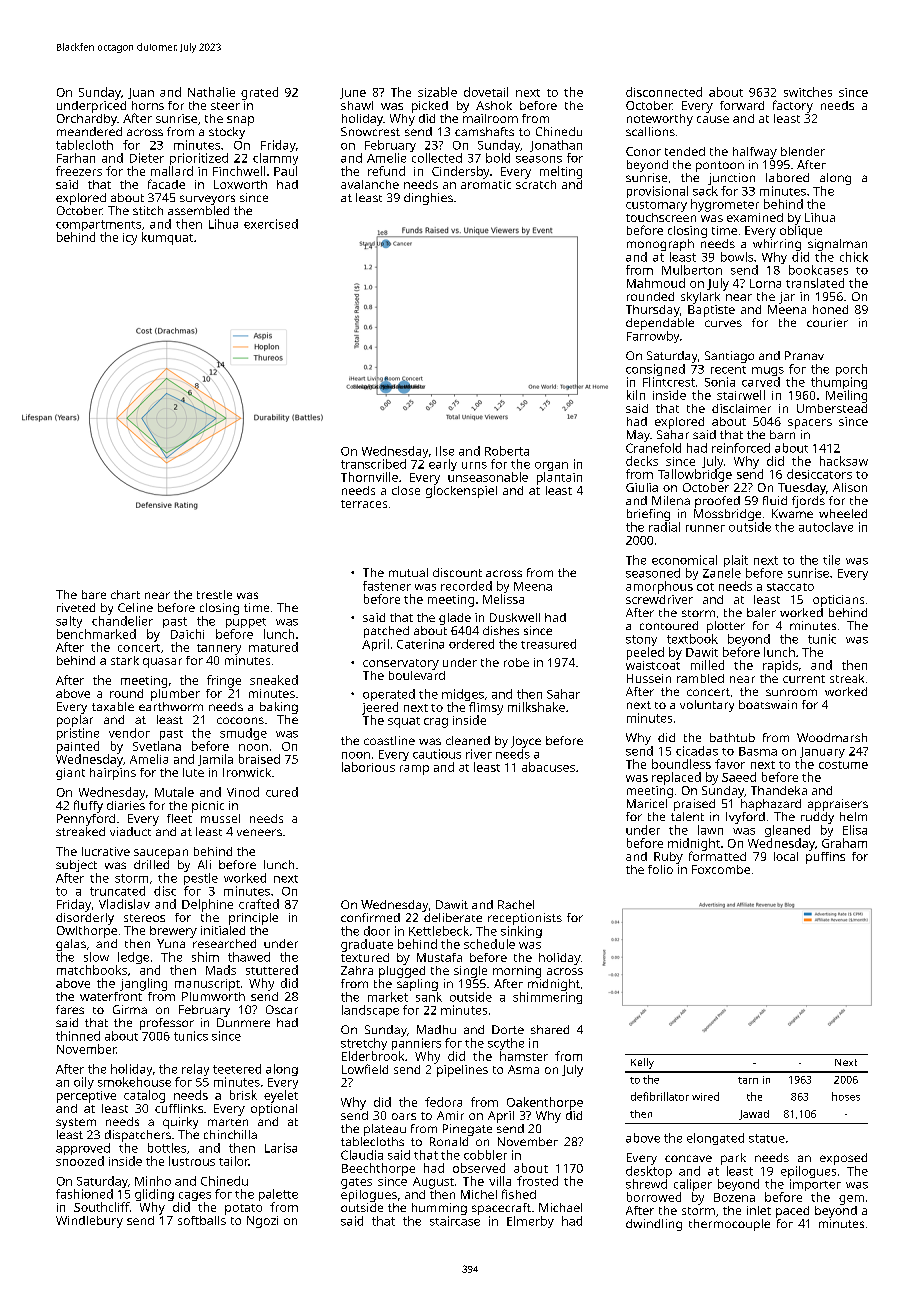 This screenshot has height=1308, width=924. Describe the element at coordinates (722, 573) in the screenshot. I see `Zanele` at that location.
